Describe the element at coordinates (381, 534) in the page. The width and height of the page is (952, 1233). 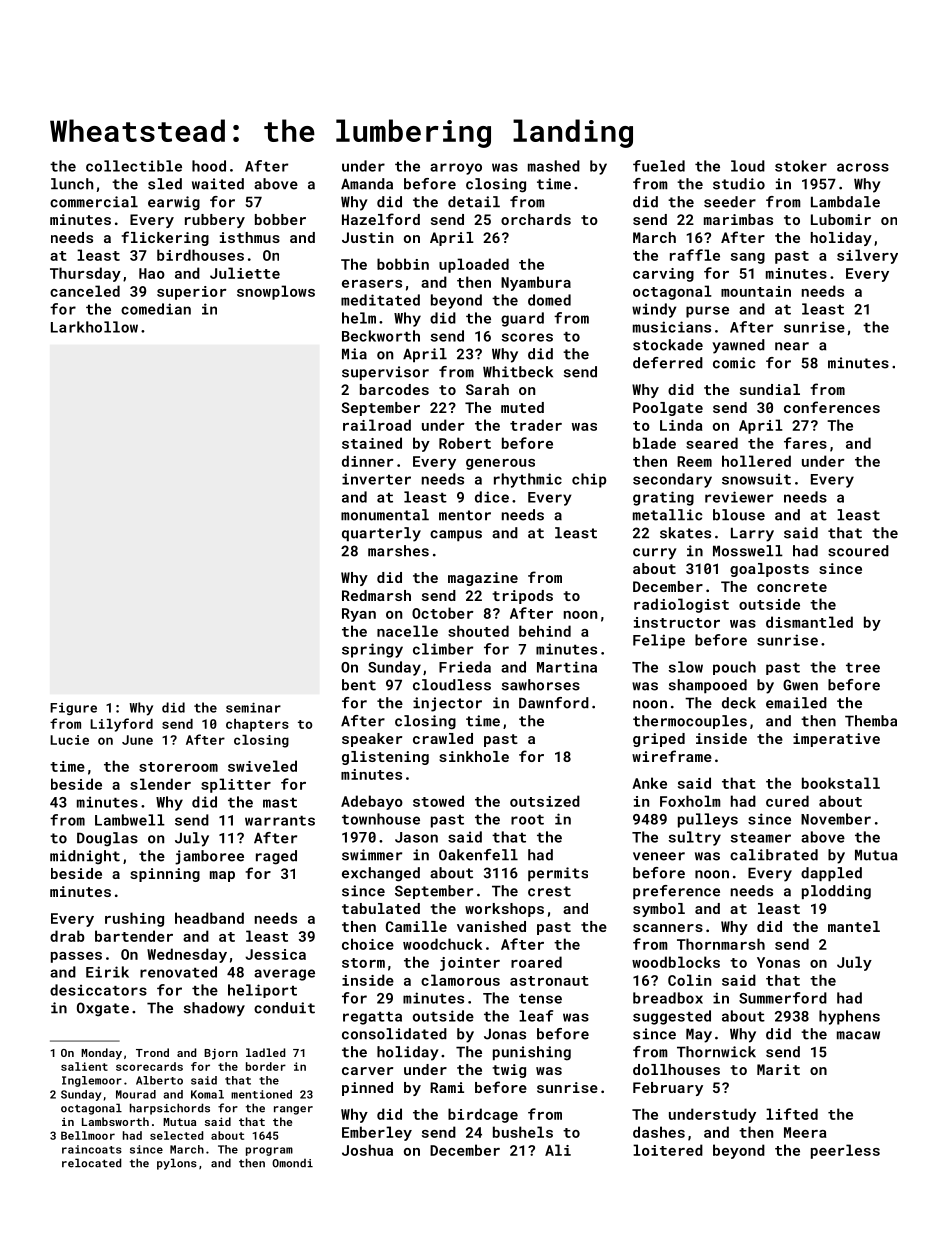
I see `quarterly` at that location.
